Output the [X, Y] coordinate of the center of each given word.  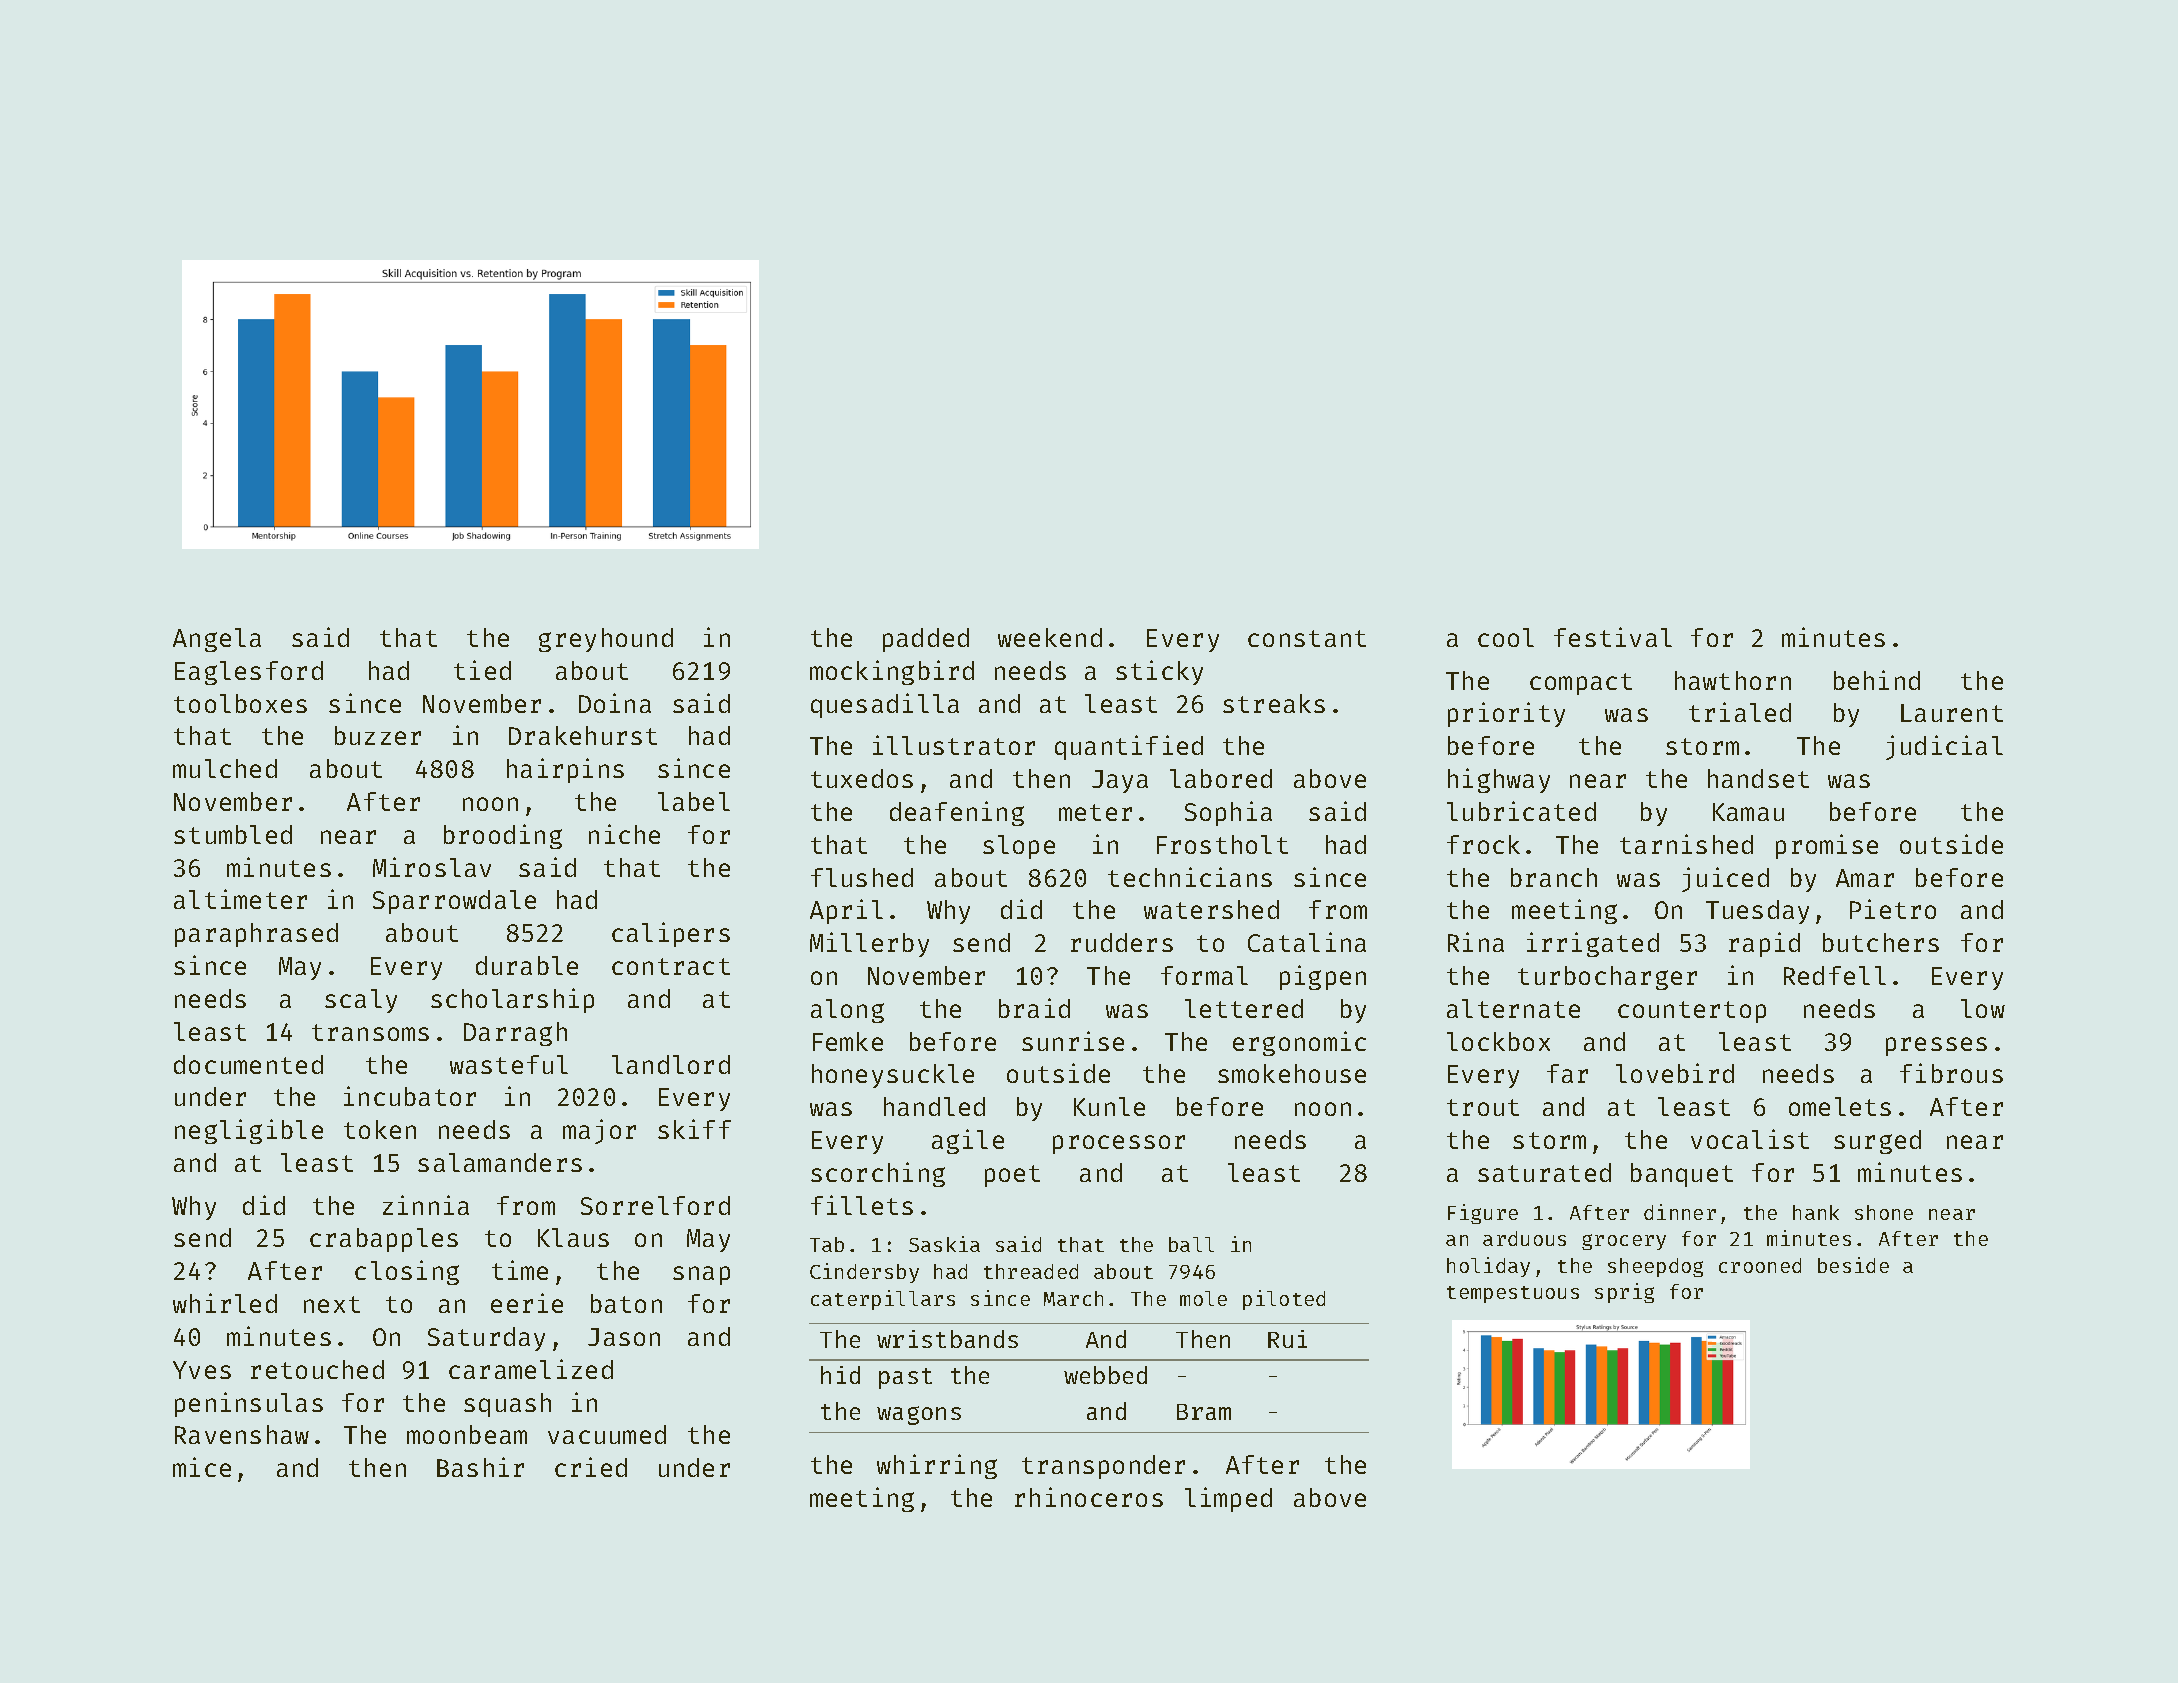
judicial [1944, 747]
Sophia [1228, 813]
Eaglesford [249, 673]
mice [202, 1467]
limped [1228, 1499]
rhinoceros [1089, 1497]
